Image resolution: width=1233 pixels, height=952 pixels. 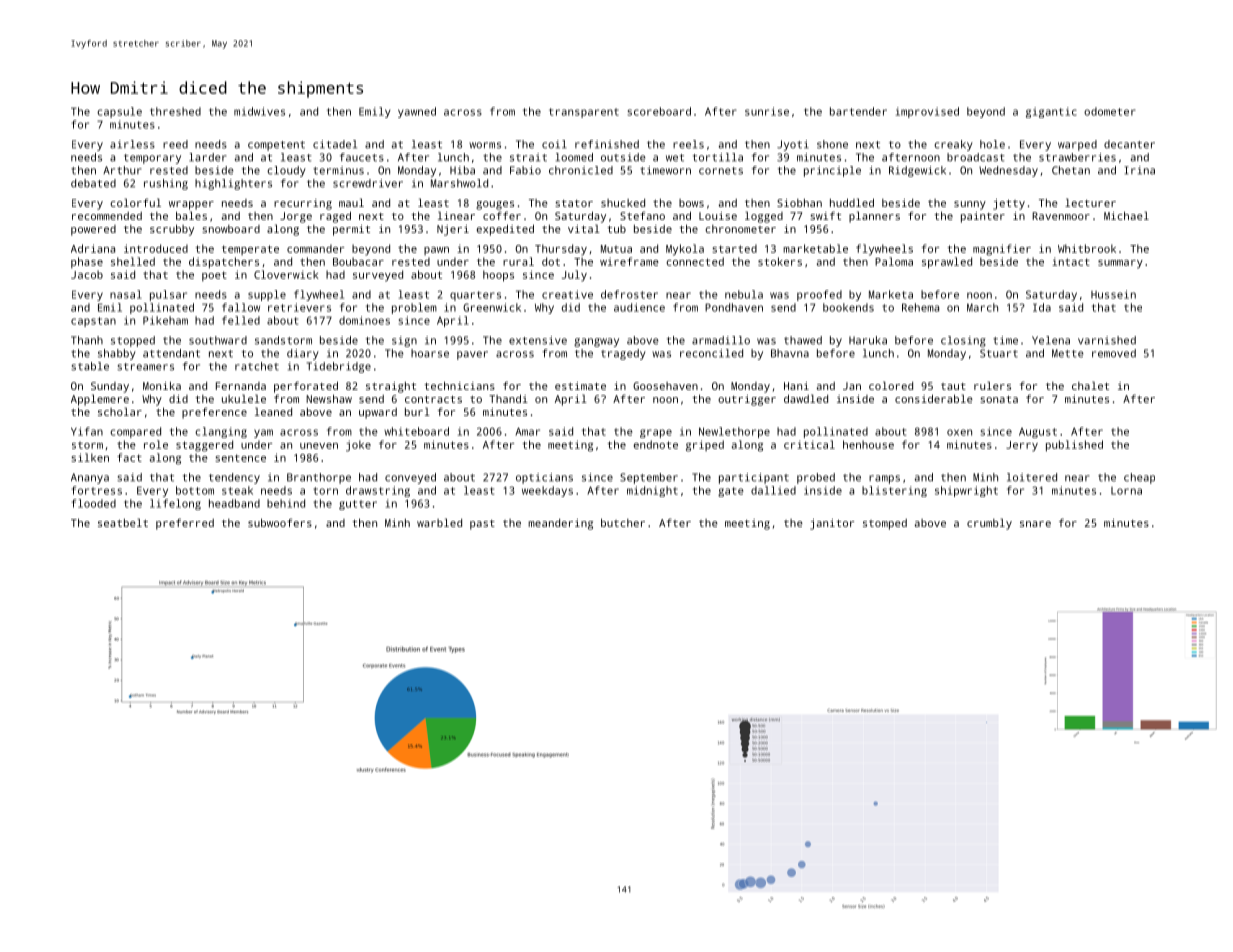 What do you see at coordinates (623, 522) in the page?
I see `butcher` at bounding box center [623, 522].
